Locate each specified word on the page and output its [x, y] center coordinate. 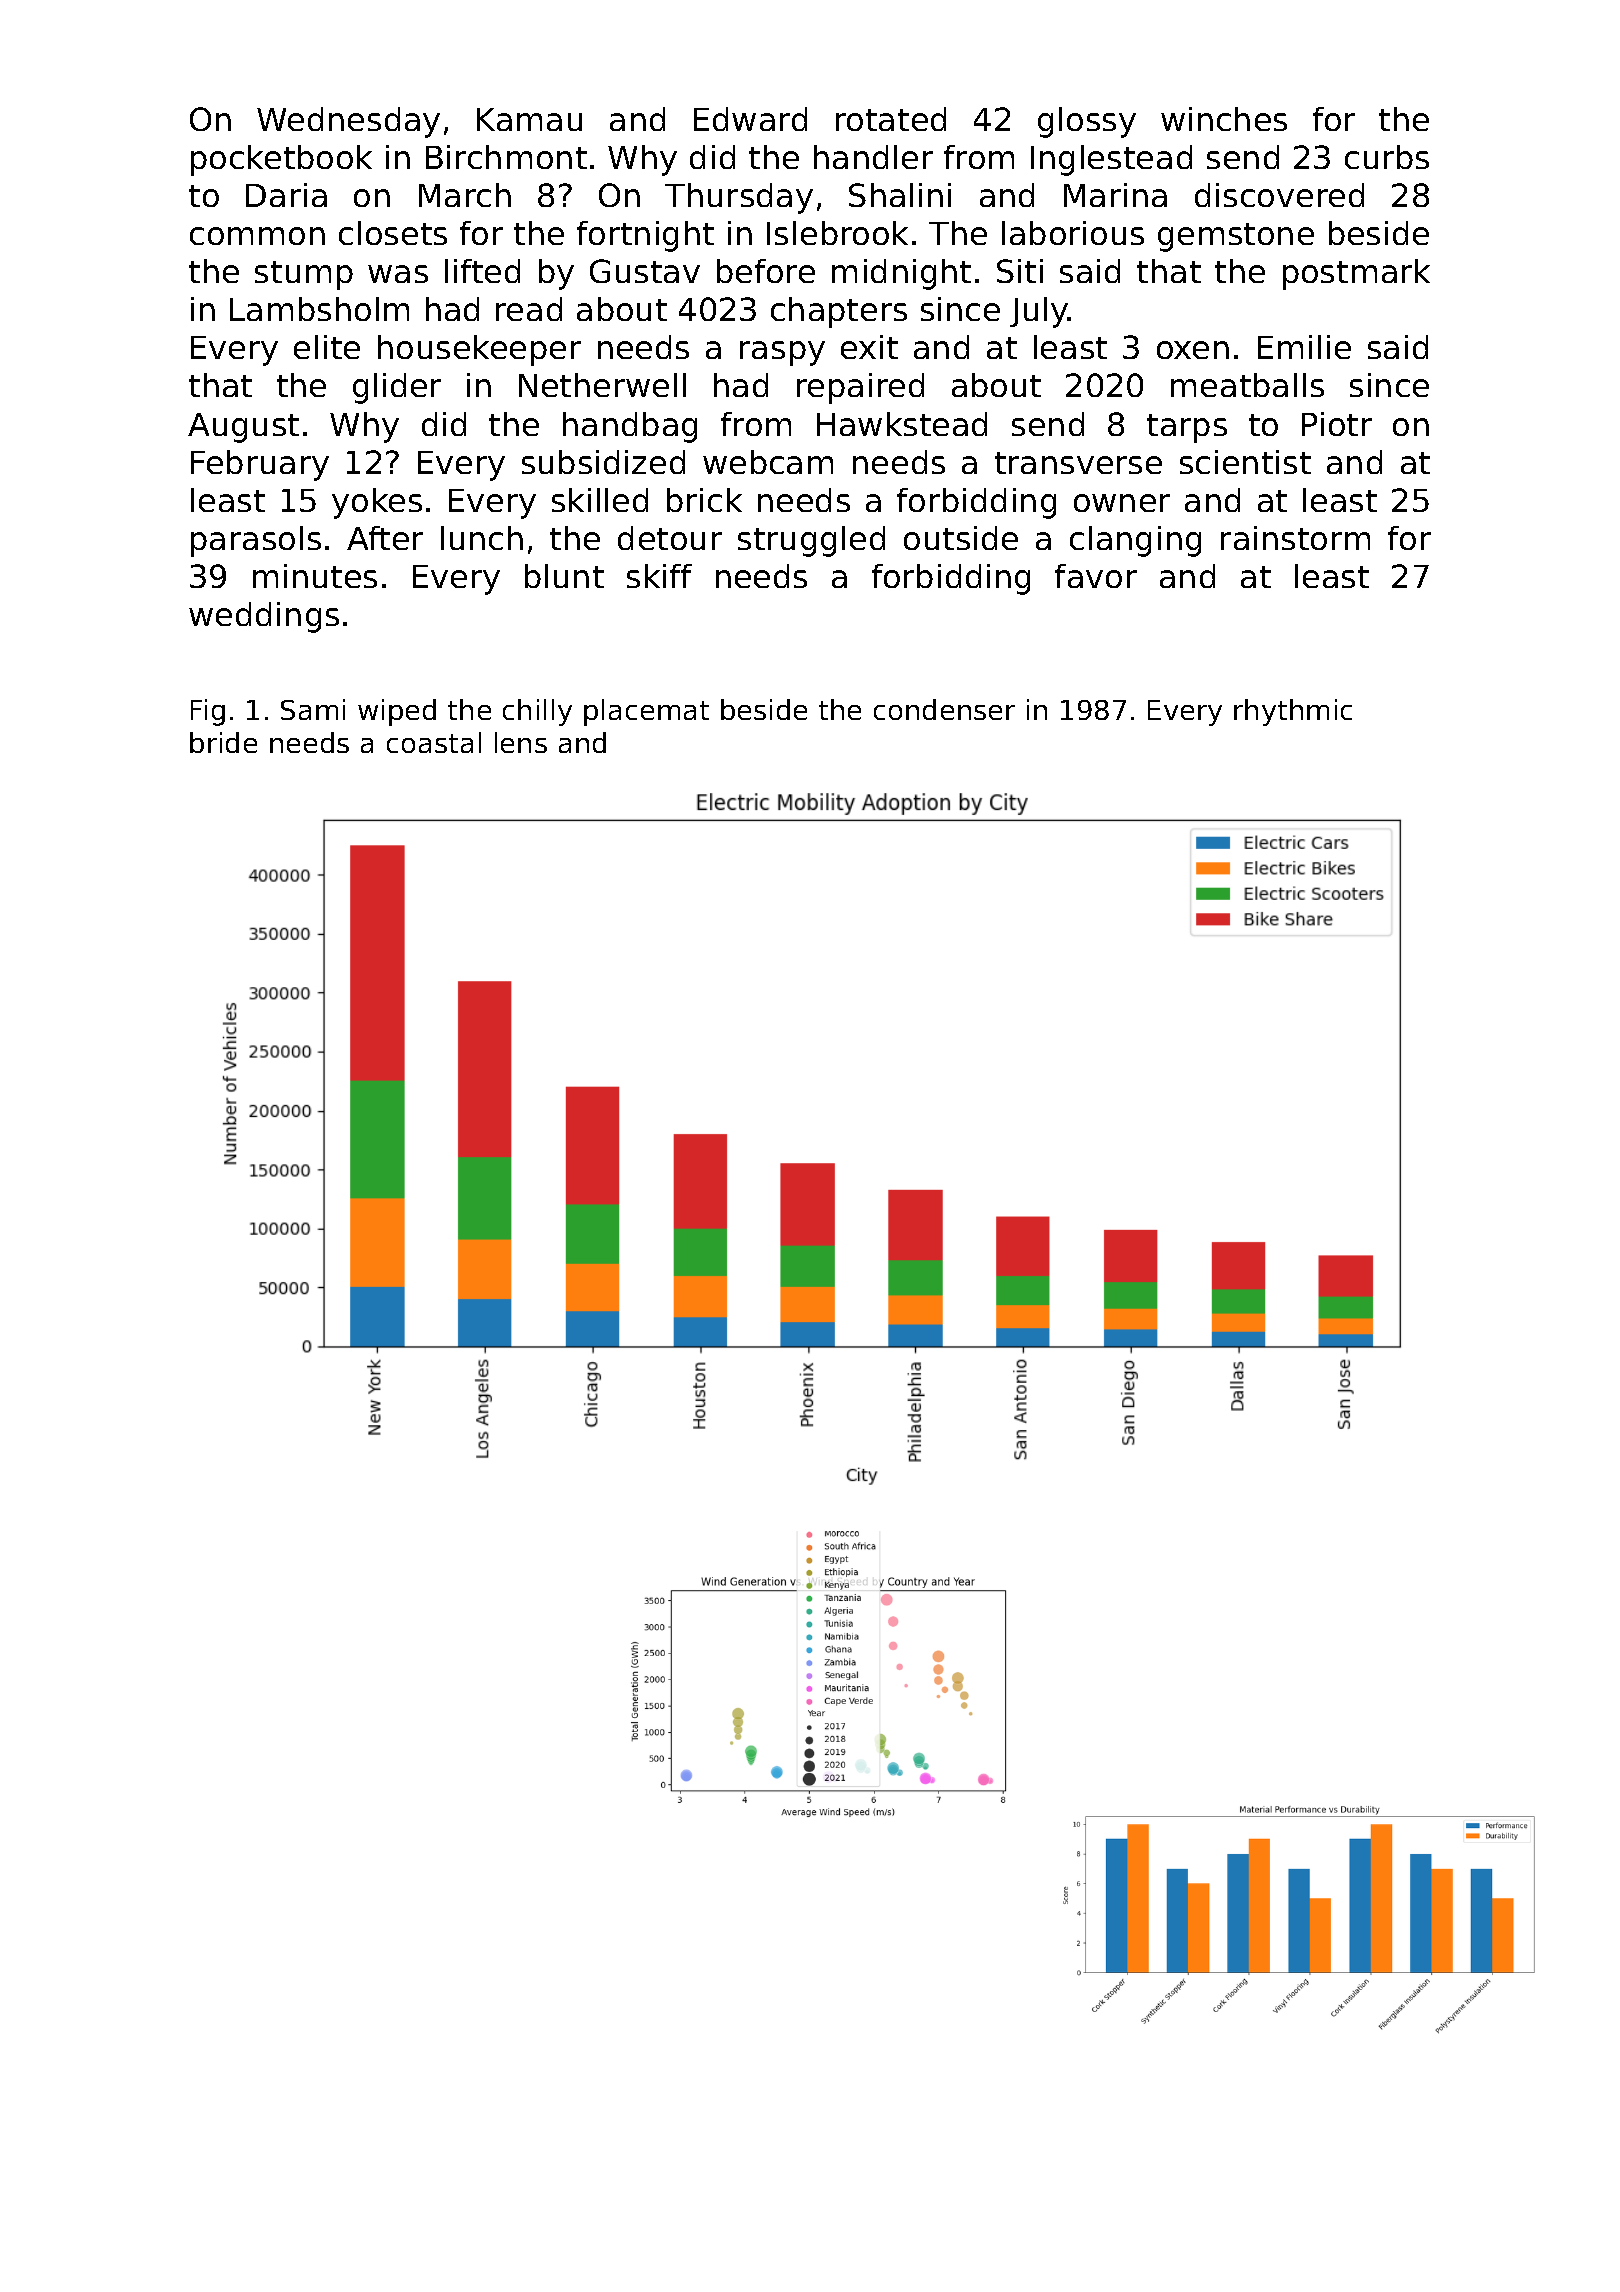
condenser [944, 709]
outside [961, 538]
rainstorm [1295, 538]
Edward [750, 119]
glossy [1087, 122]
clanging [1135, 541]
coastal [434, 742]
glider [397, 388]
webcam [768, 462]
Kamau [529, 119]
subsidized [603, 462]
